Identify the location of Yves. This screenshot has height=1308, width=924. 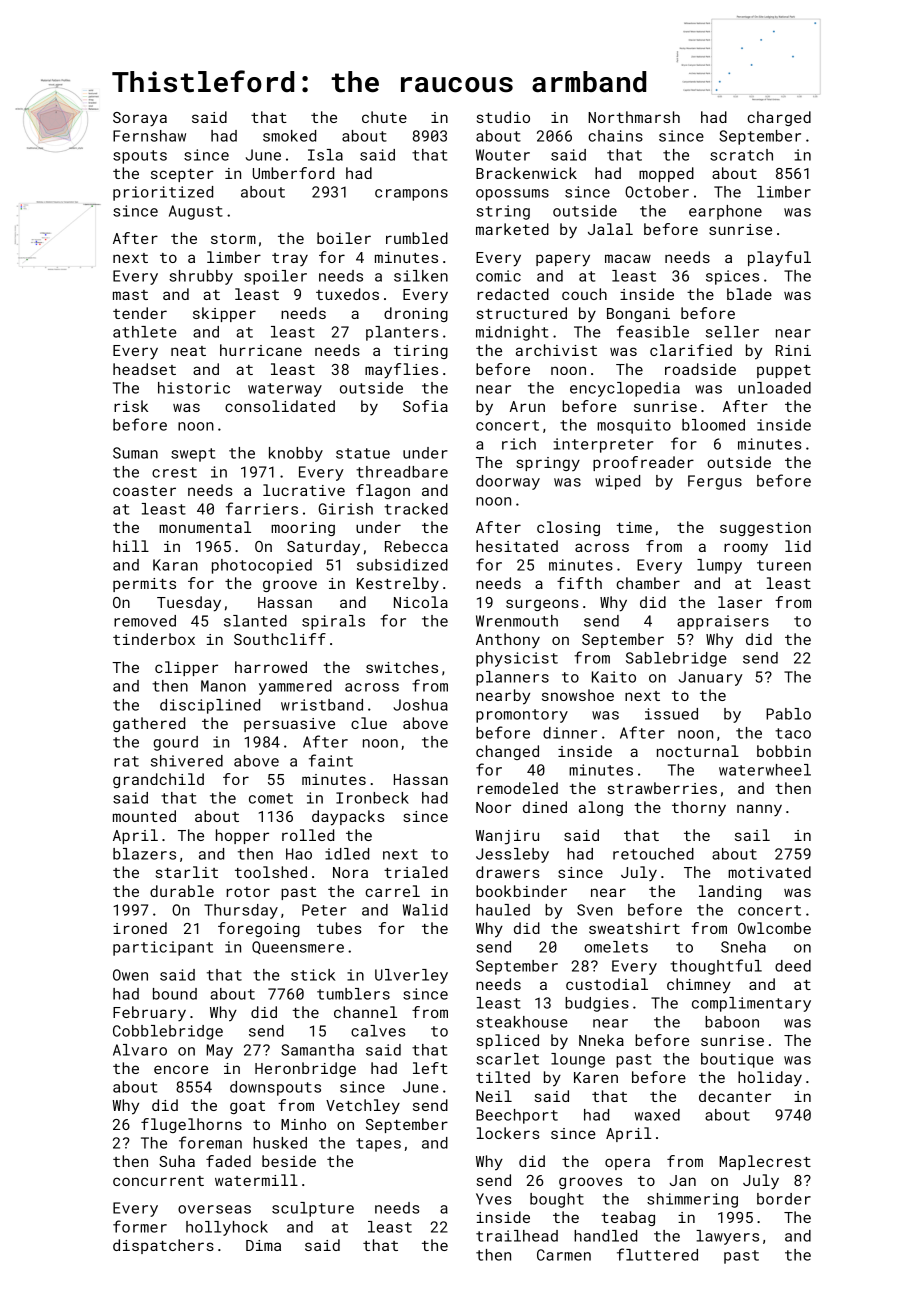
(493, 1199).
